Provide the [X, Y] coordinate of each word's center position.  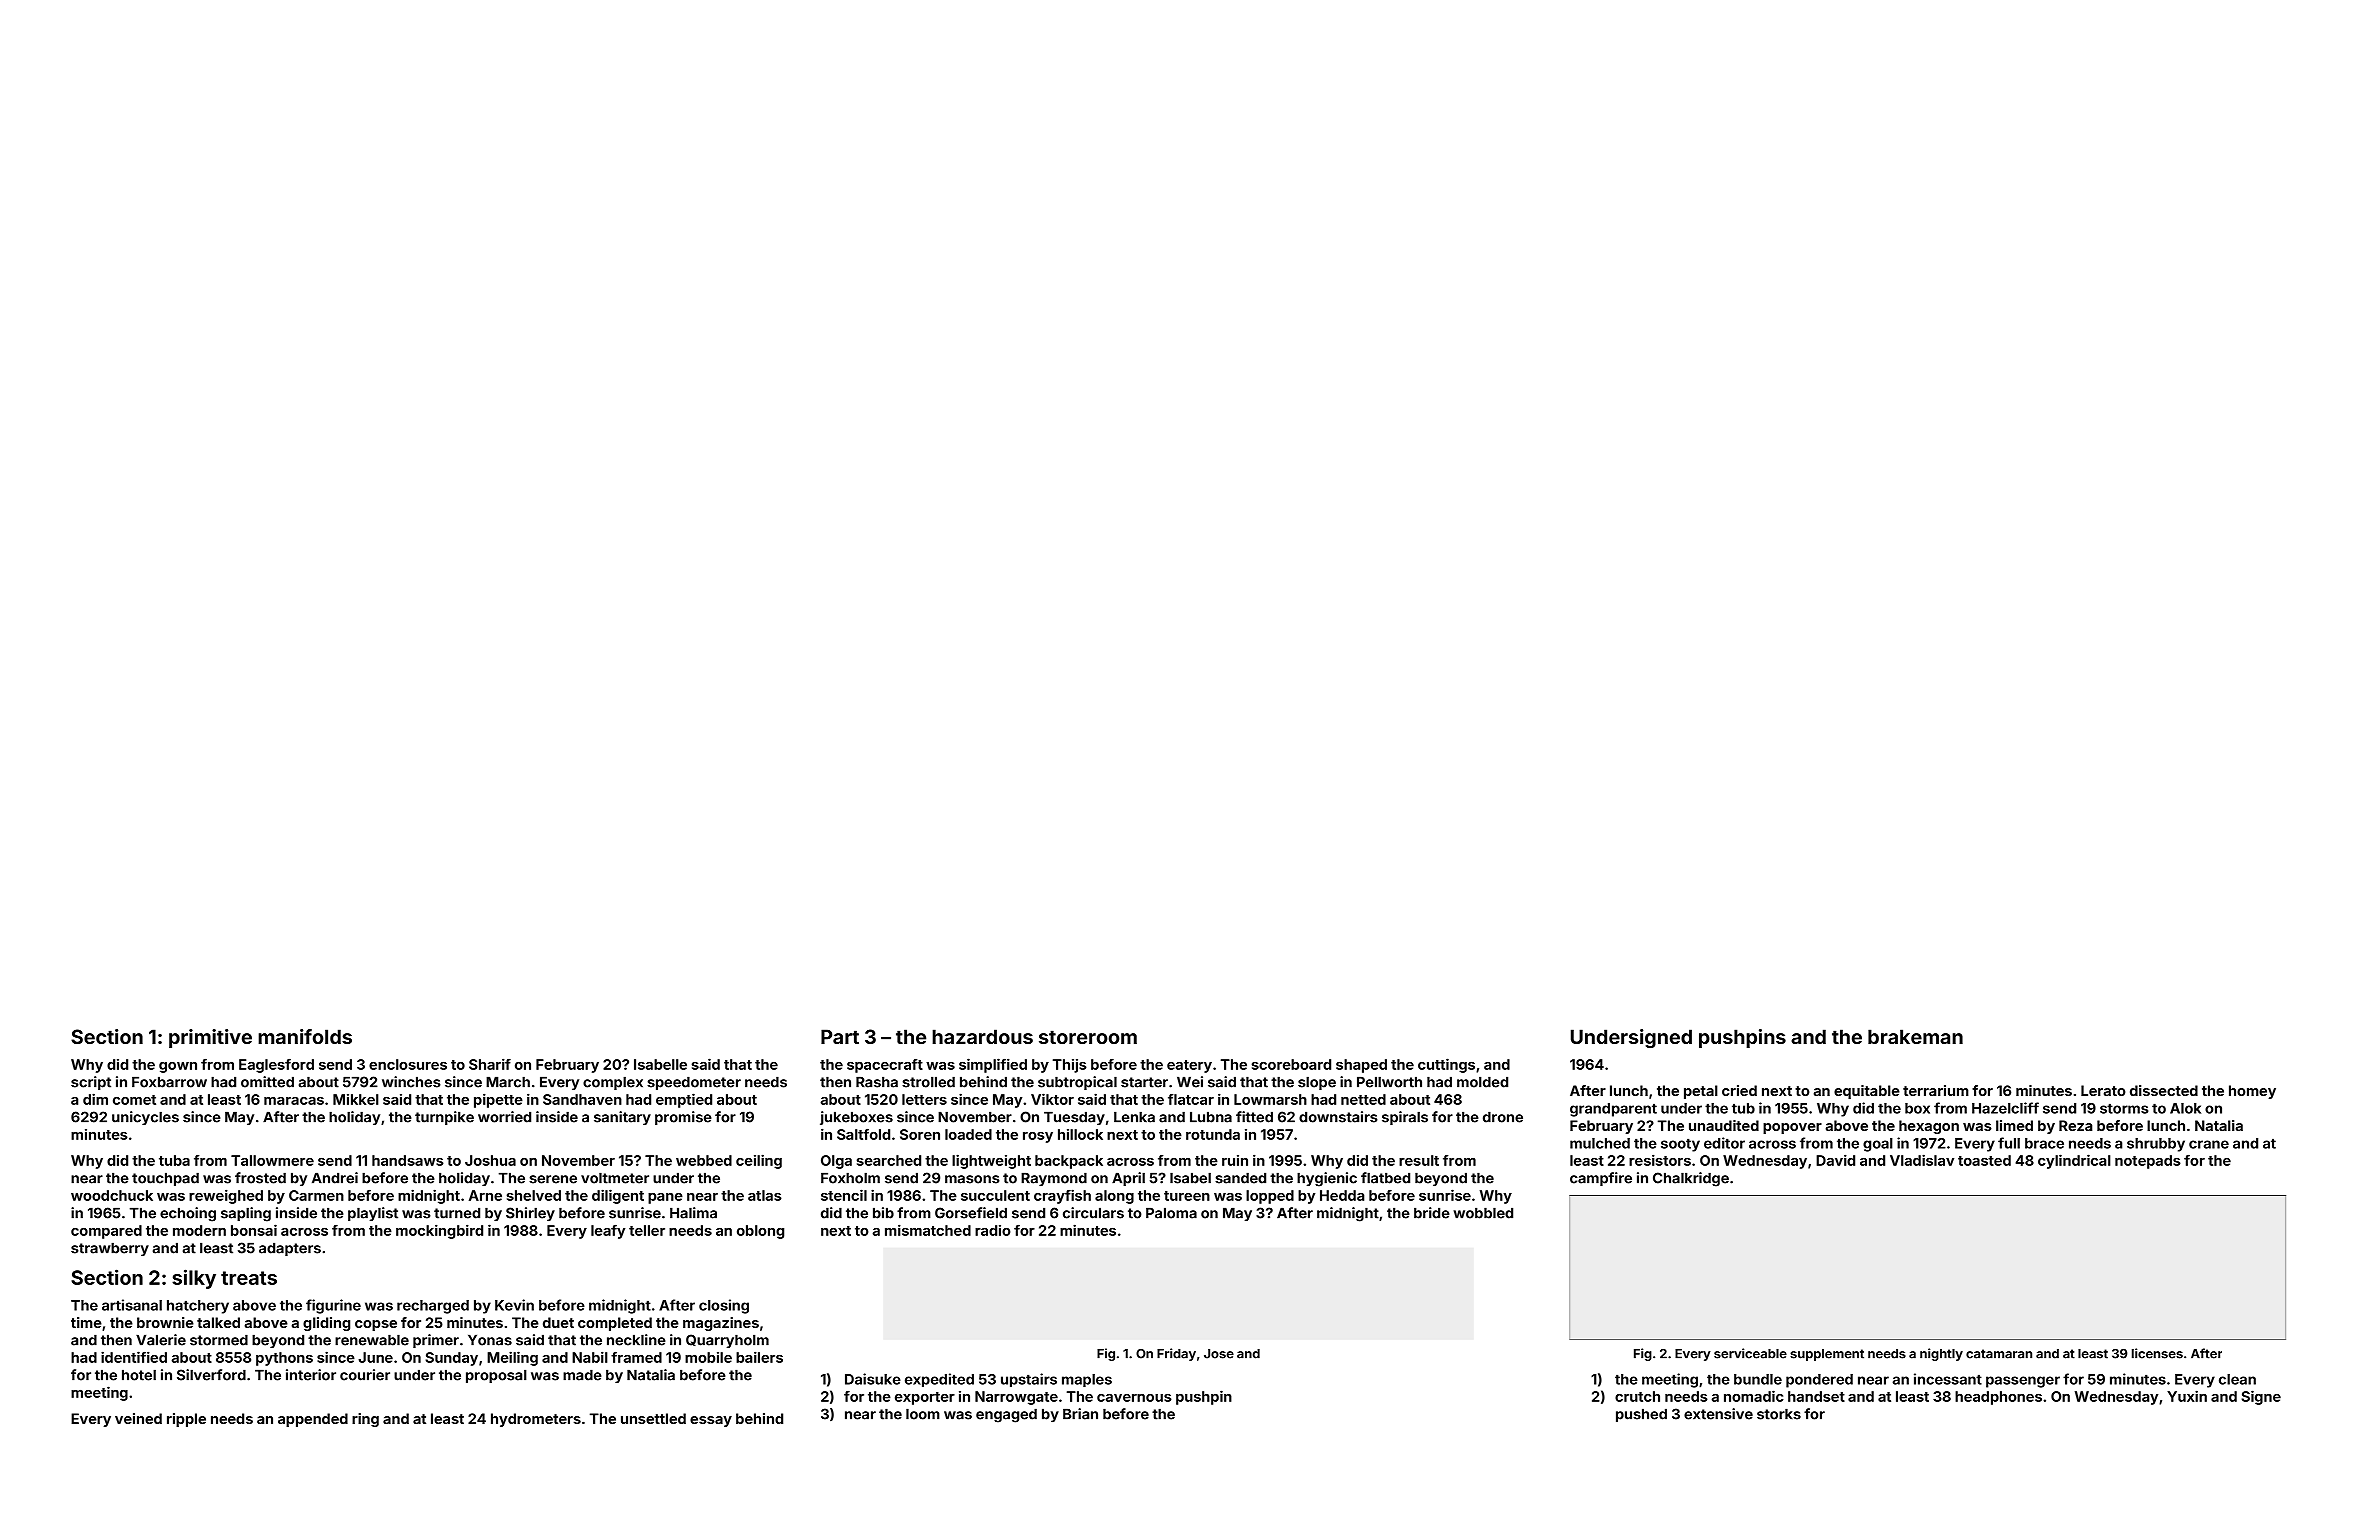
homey [2252, 1092]
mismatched [928, 1230]
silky [194, 1279]
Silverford [211, 1375]
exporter [925, 1398]
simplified [993, 1065]
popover [1792, 1128]
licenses [2157, 1353]
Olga [836, 1162]
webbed [704, 1160]
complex [613, 1083]
